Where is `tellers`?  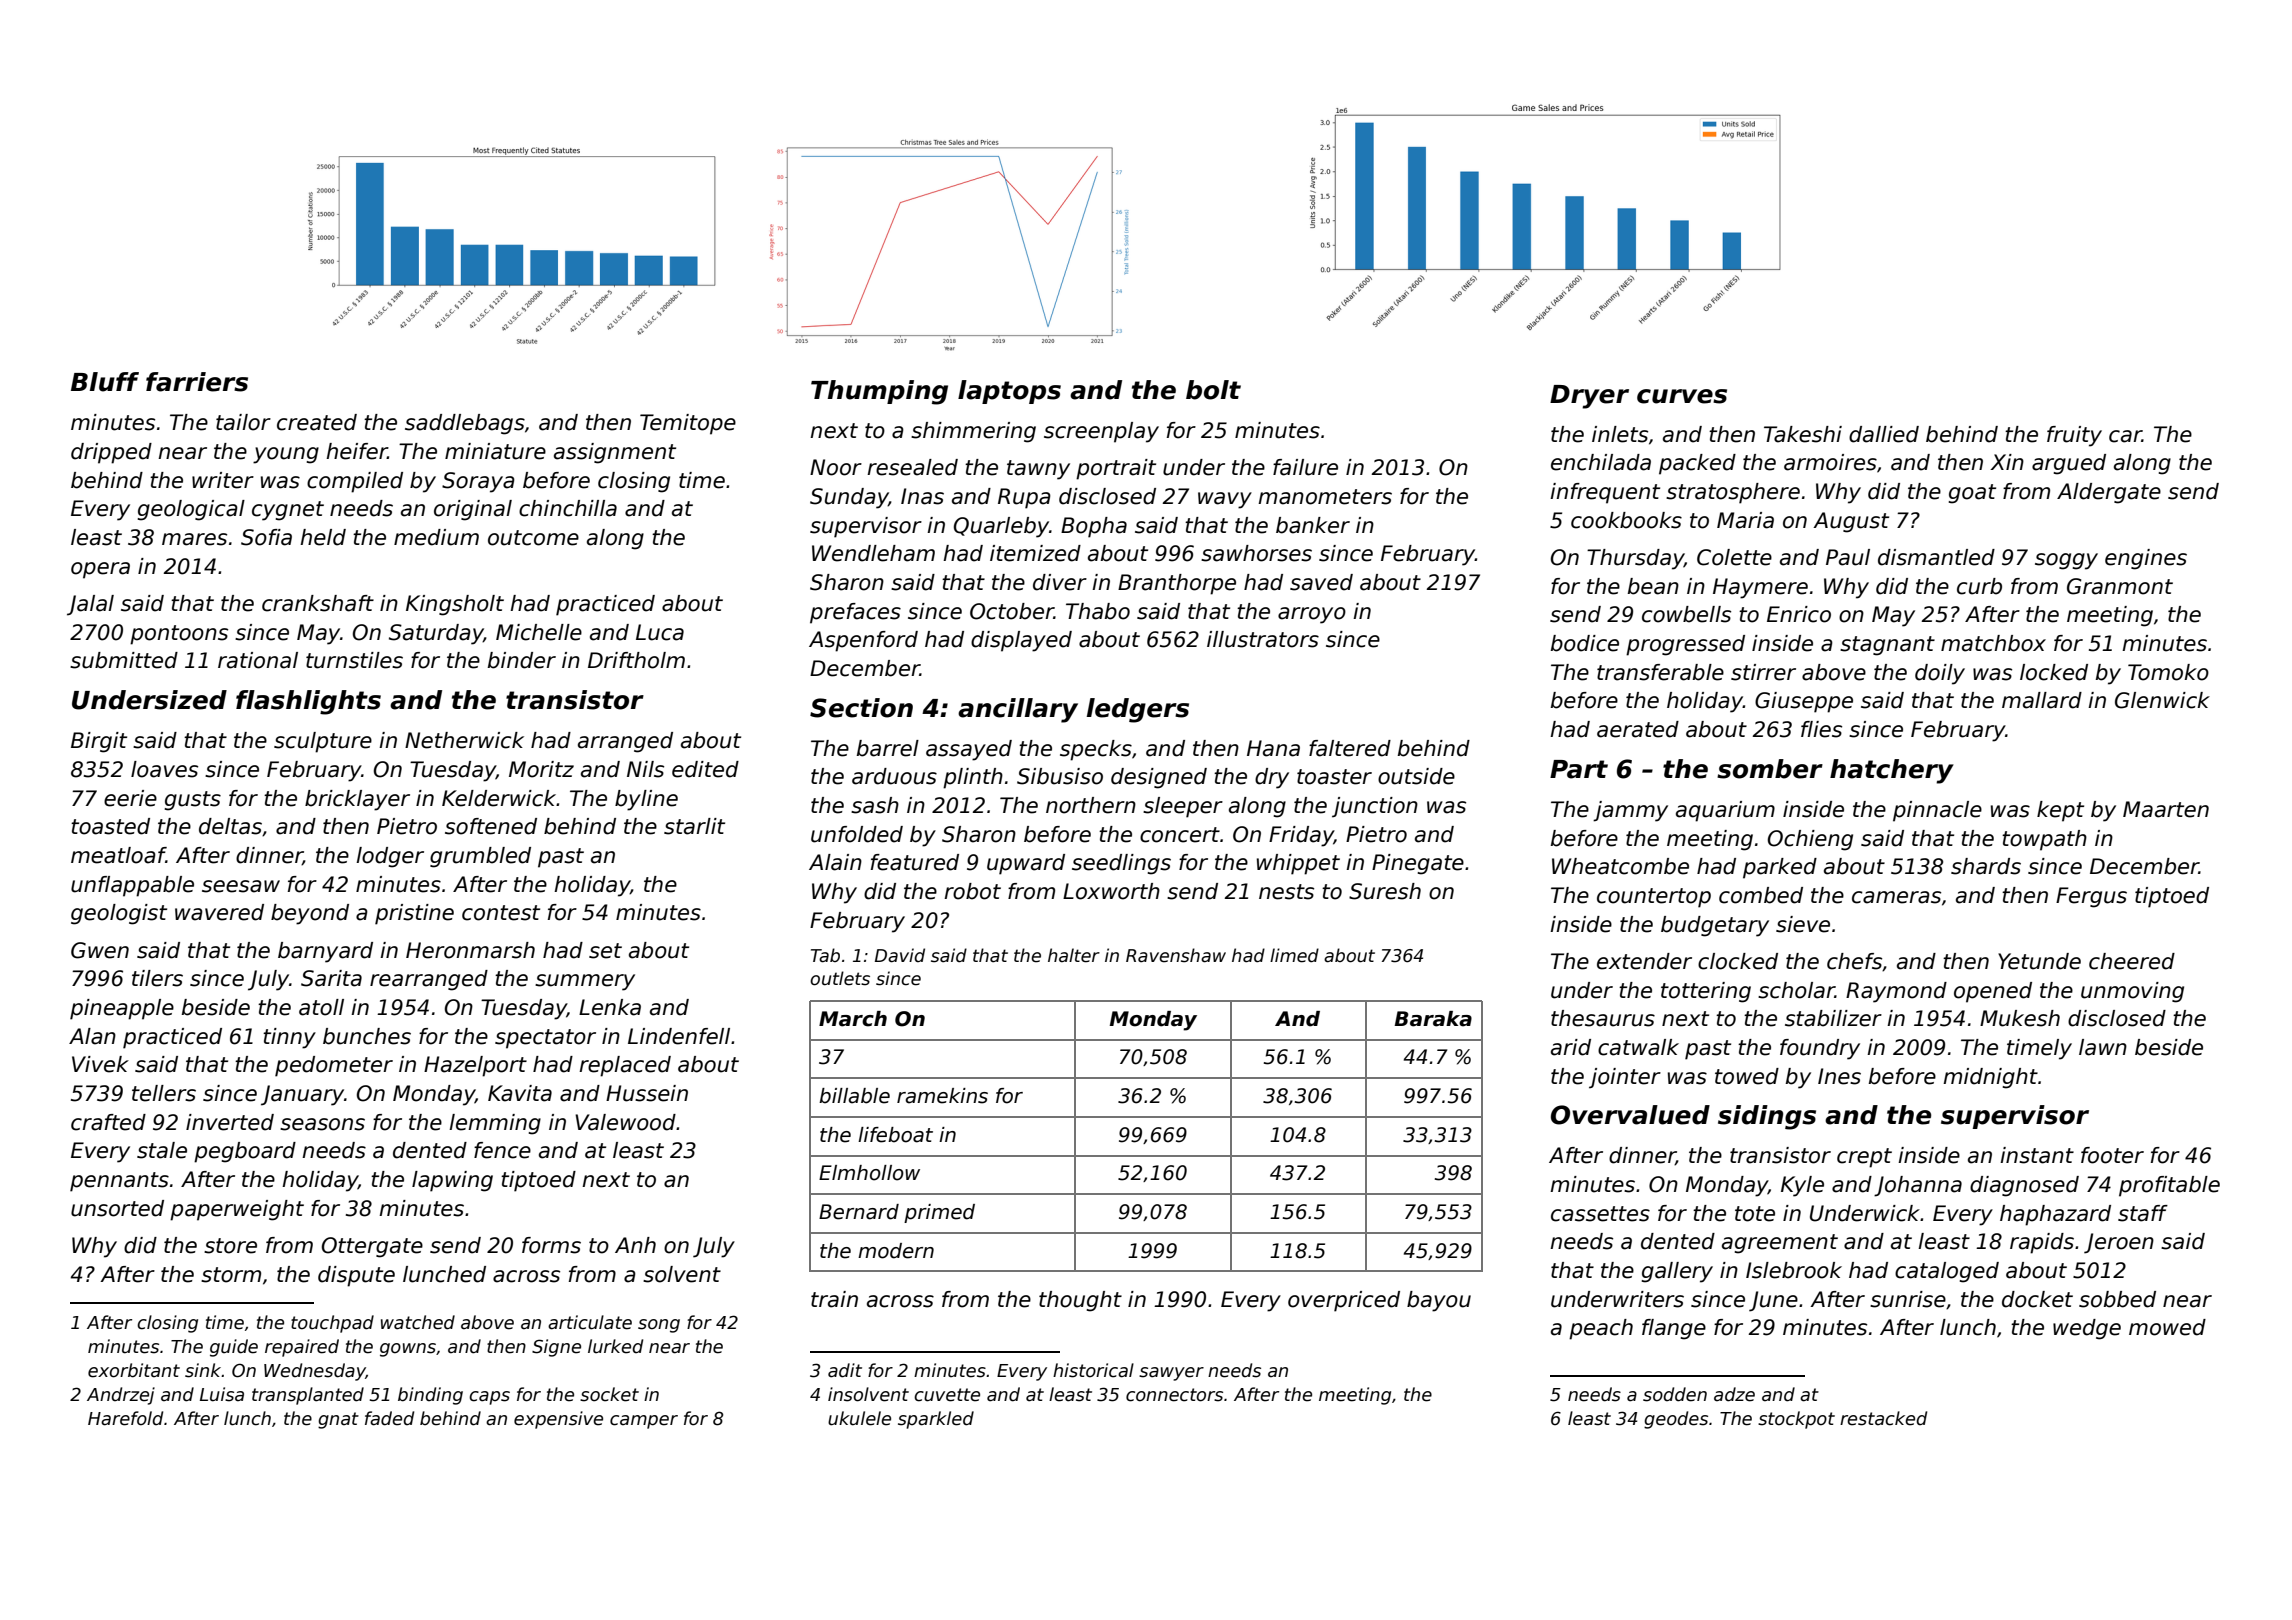 tellers is located at coordinates (164, 1093).
